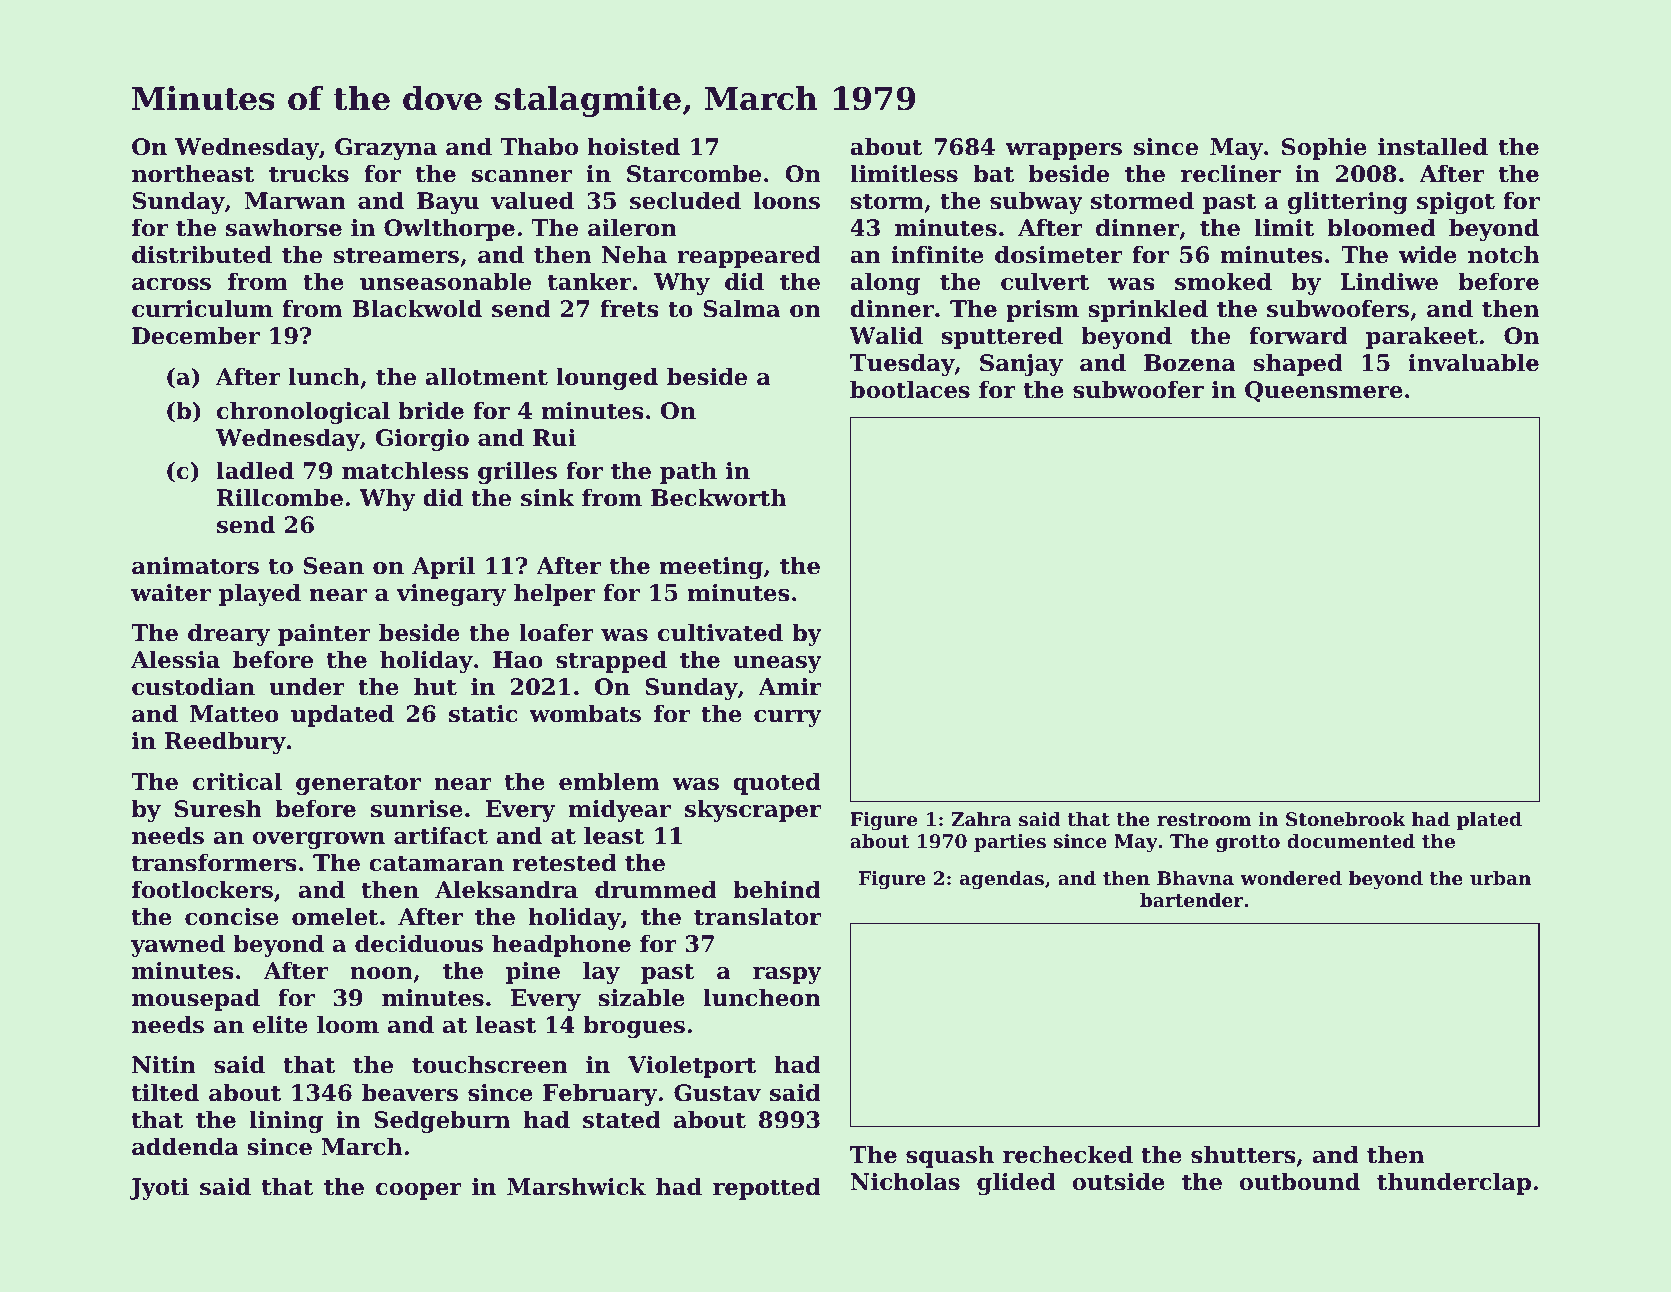 The height and width of the document is (1292, 1671). What do you see at coordinates (386, 149) in the document?
I see `Grazyna` at bounding box center [386, 149].
